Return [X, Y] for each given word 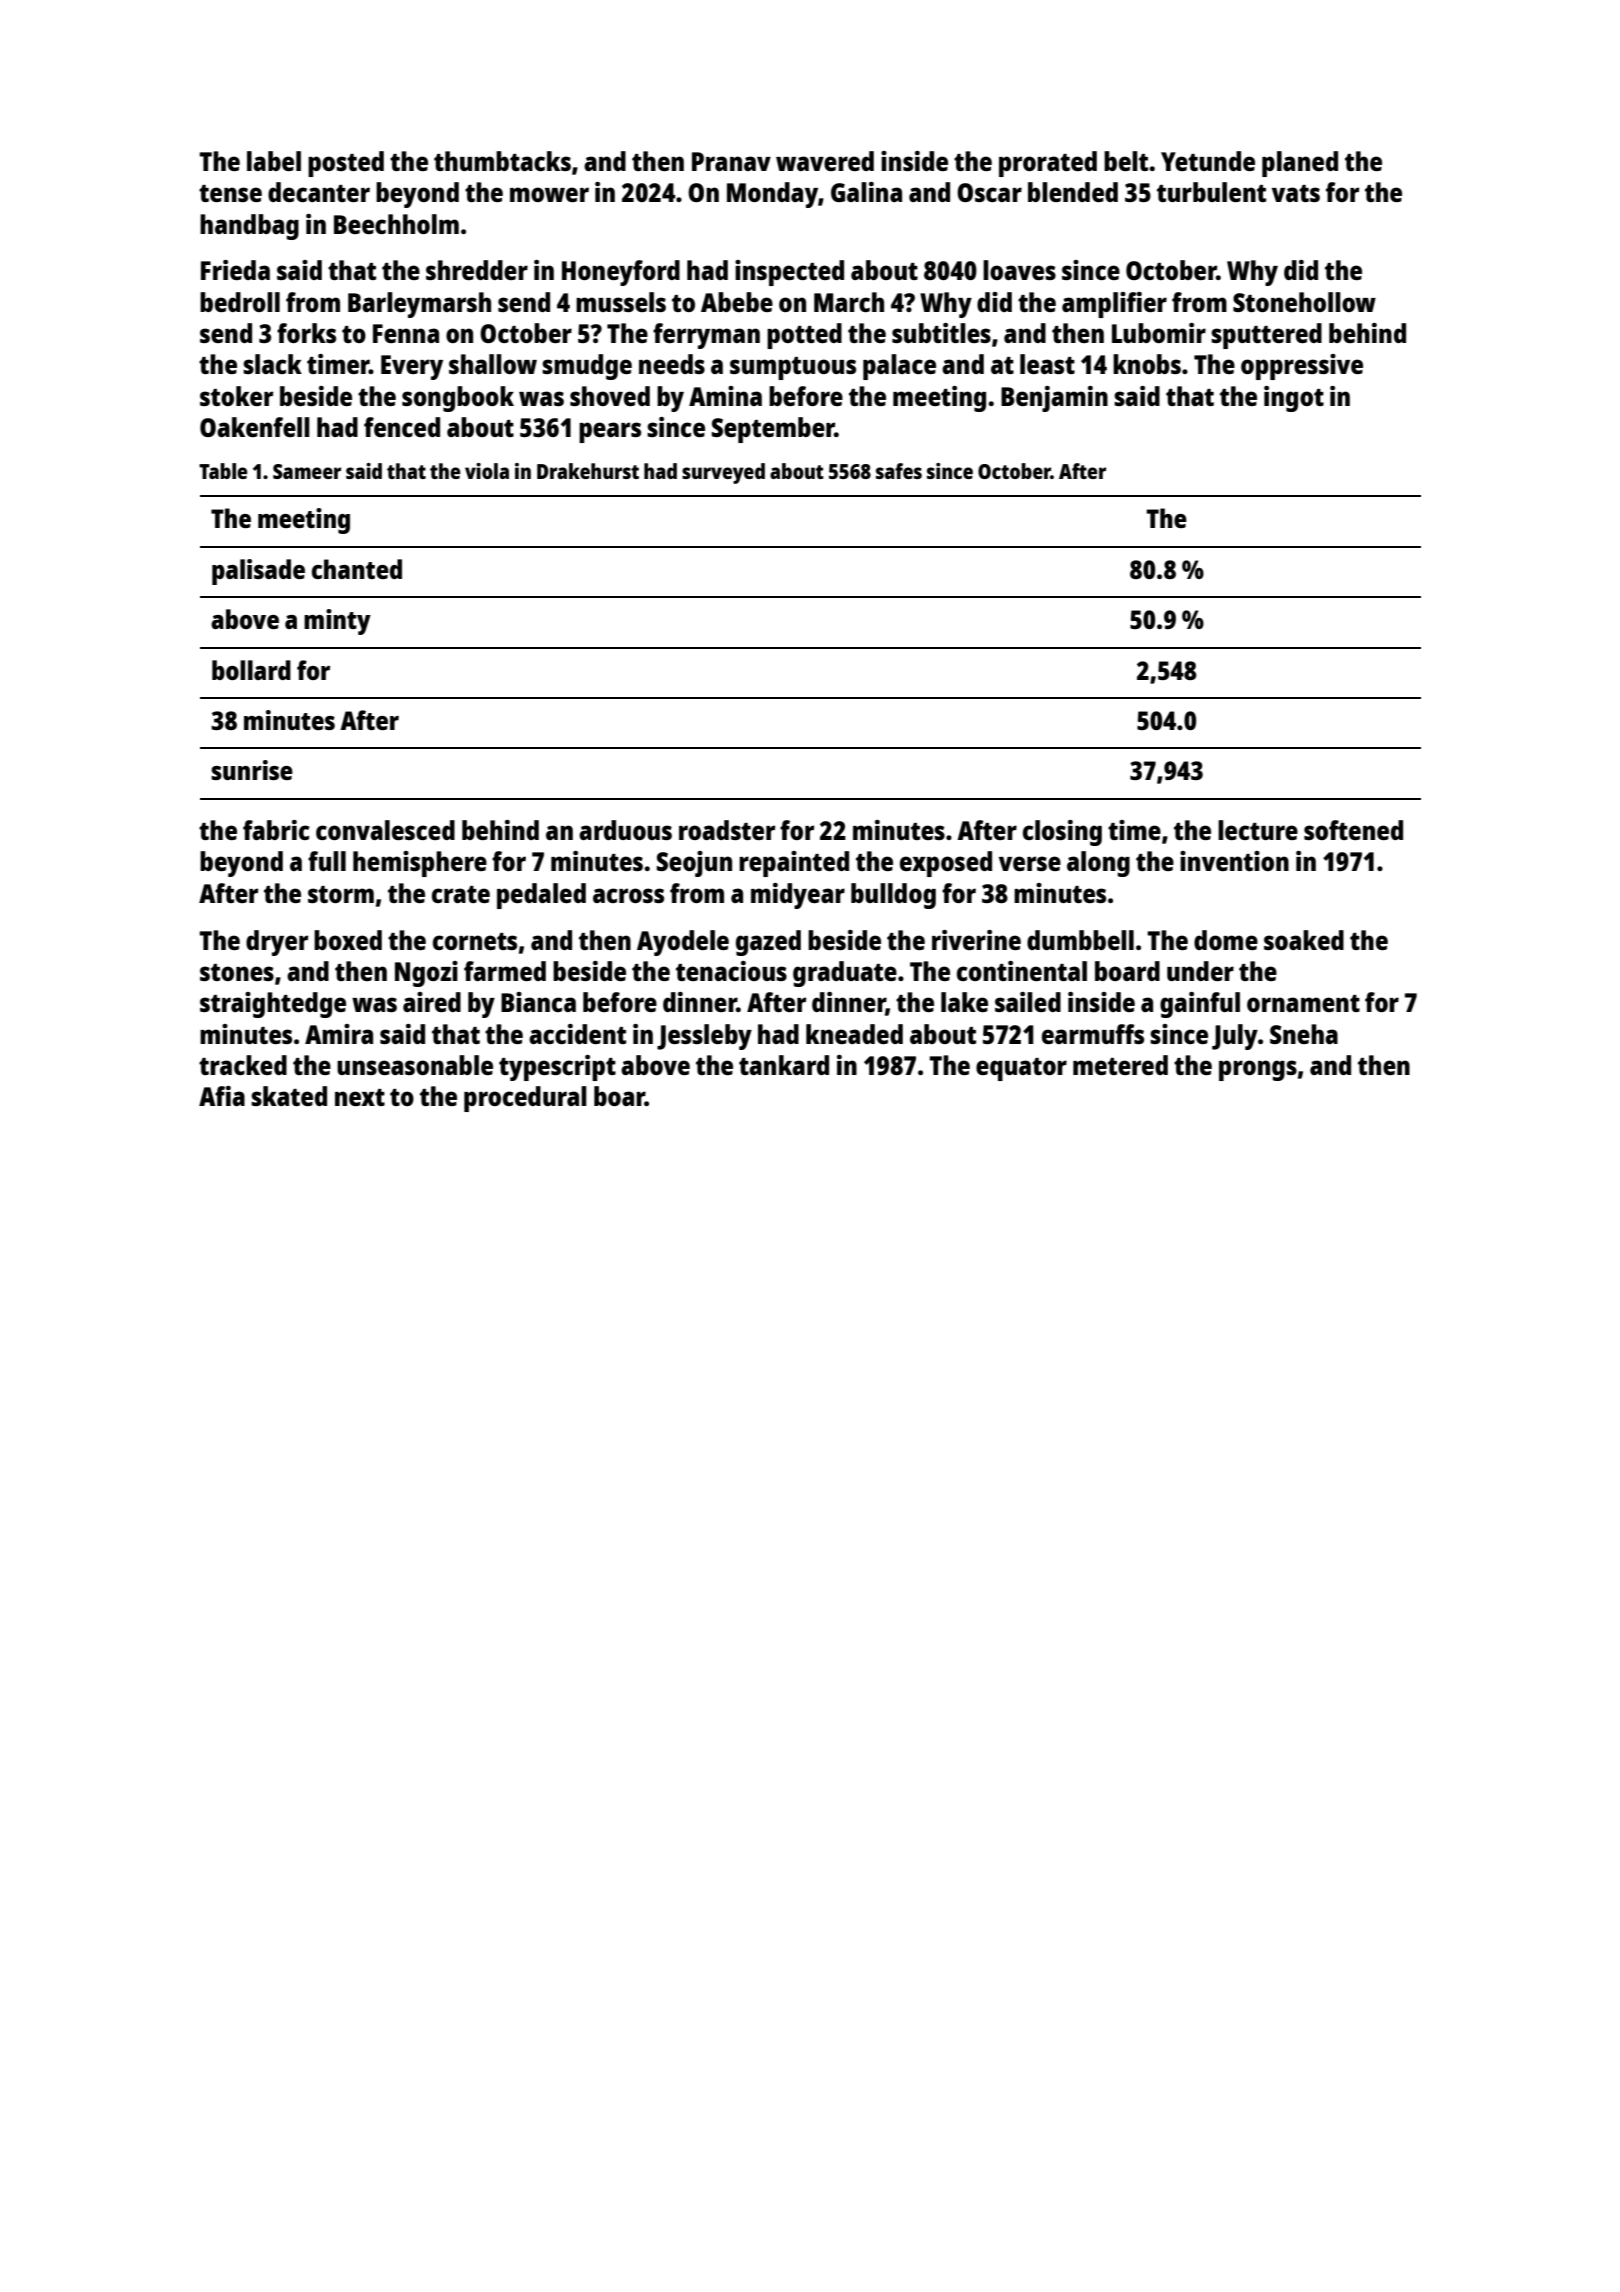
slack [272, 364]
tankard [784, 1065]
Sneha [1304, 1034]
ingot [1294, 399]
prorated [1048, 164]
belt [1126, 161]
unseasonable [415, 1065]
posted [346, 164]
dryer [277, 943]
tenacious [731, 971]
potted [804, 336]
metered [1120, 1065]
